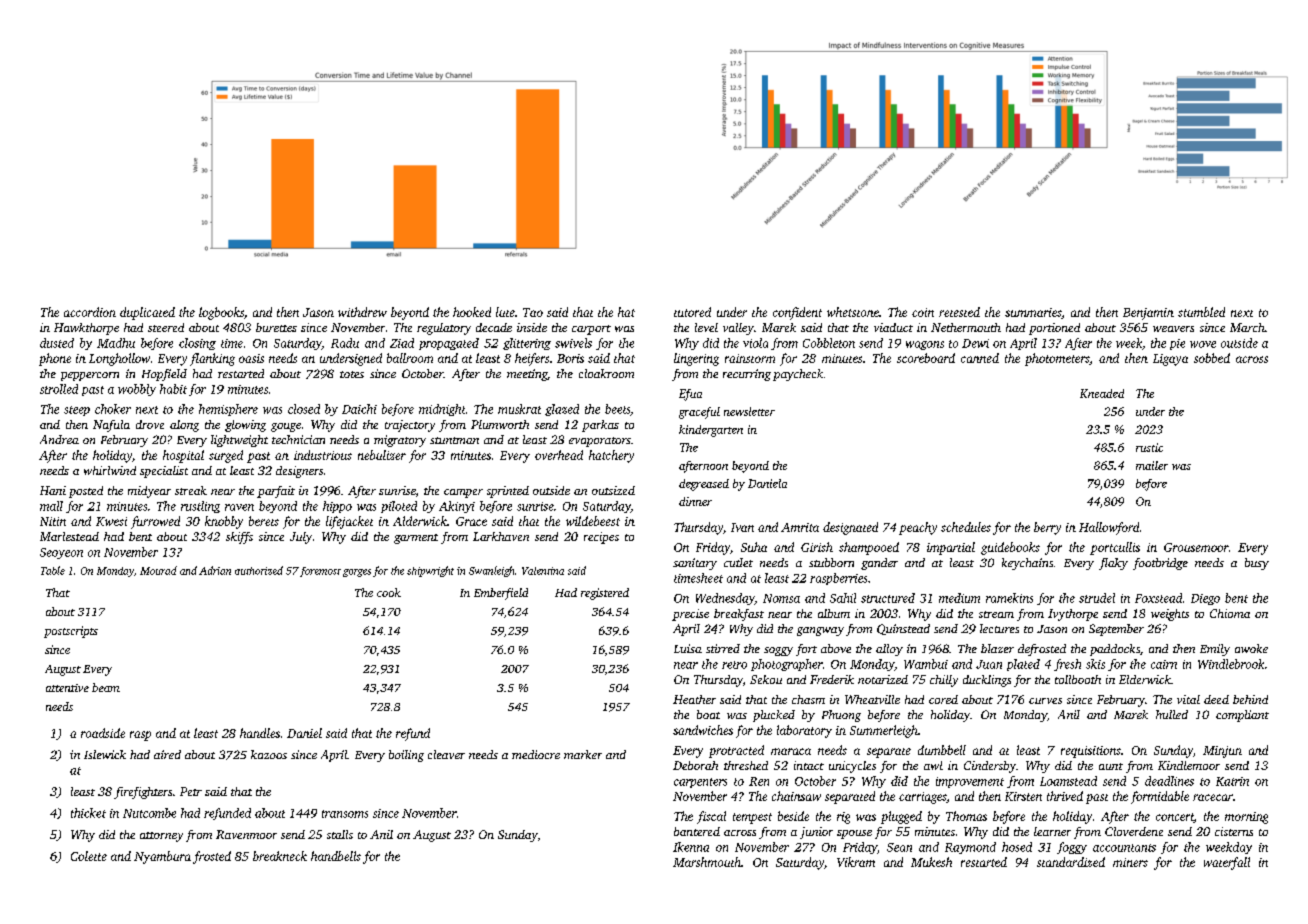 The image size is (1308, 924). Describe the element at coordinates (933, 765) in the image. I see `awl` at that location.
